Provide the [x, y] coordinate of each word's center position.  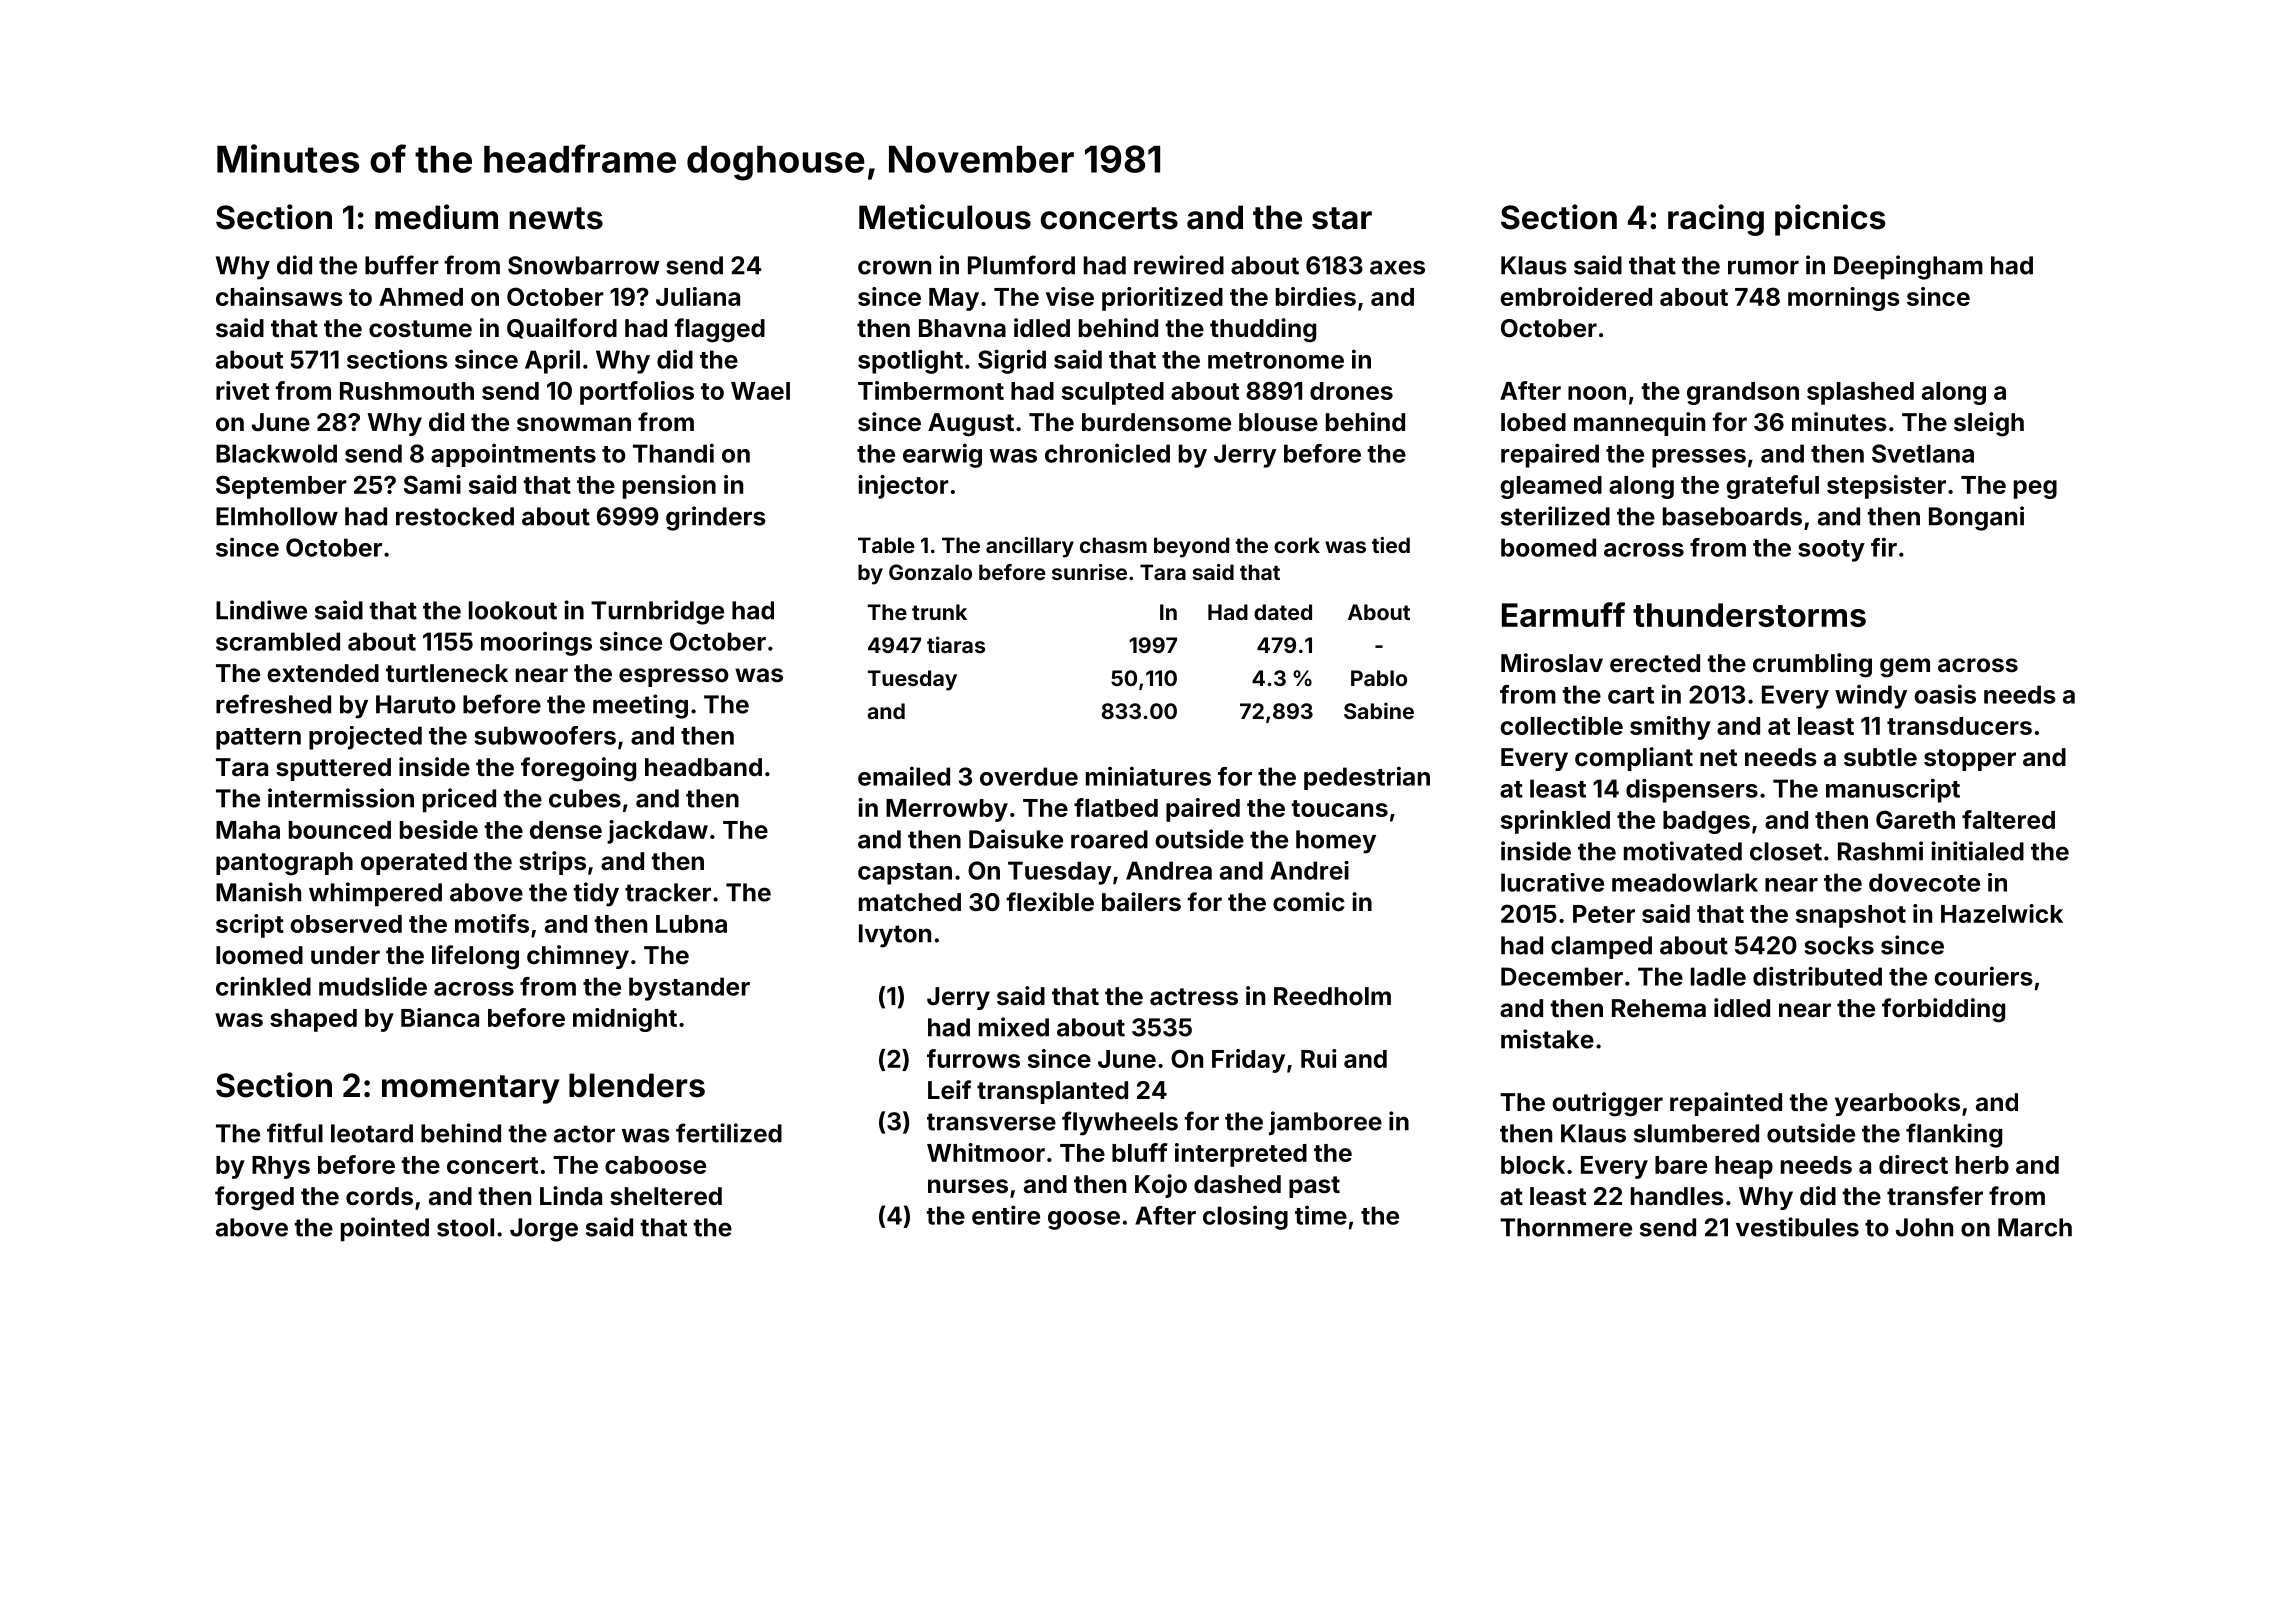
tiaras [956, 644]
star [1342, 218]
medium [436, 217]
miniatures [1148, 776]
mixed [1014, 1027]
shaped [313, 1020]
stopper [1970, 760]
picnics [1830, 220]
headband [703, 767]
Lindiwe [261, 610]
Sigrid [1012, 361]
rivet [242, 390]
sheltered [666, 1196]
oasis [1945, 694]
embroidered [1576, 296]
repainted [1726, 1104]
